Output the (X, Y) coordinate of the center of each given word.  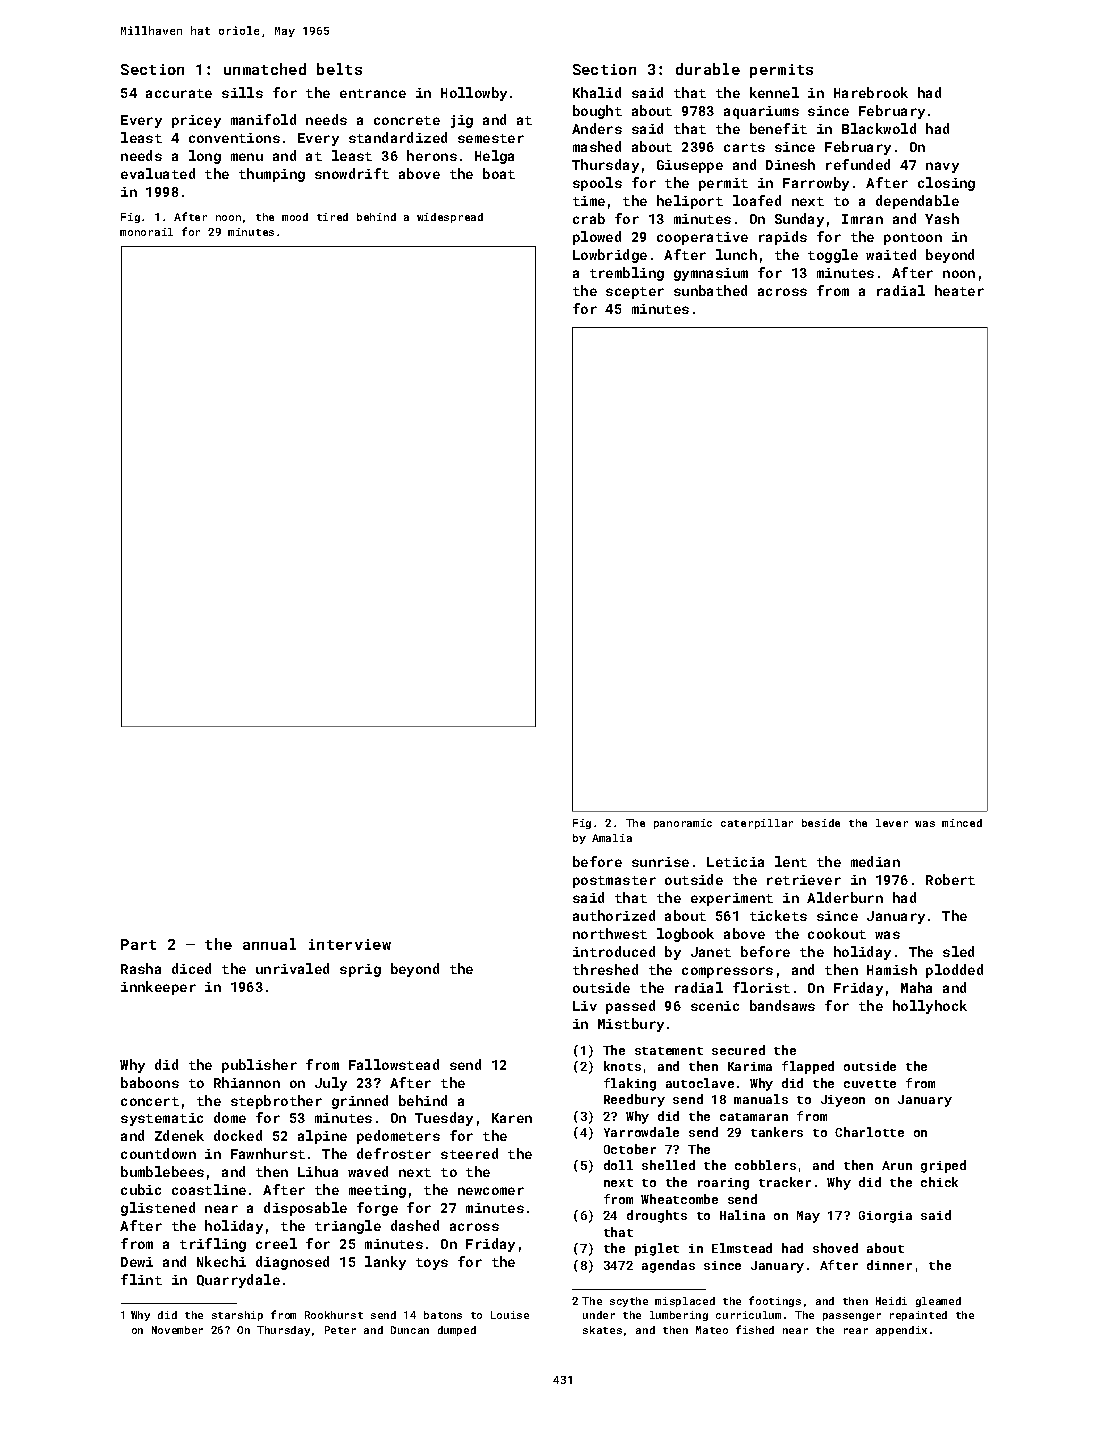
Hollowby (474, 94)
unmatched (265, 69)
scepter (635, 293)
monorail (146, 232)
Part (138, 944)
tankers (777, 1132)
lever (892, 823)
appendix (901, 1331)
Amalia (612, 838)
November (177, 1330)
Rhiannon (247, 1082)
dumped (457, 1331)
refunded (858, 164)
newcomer (491, 1191)
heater (959, 290)
